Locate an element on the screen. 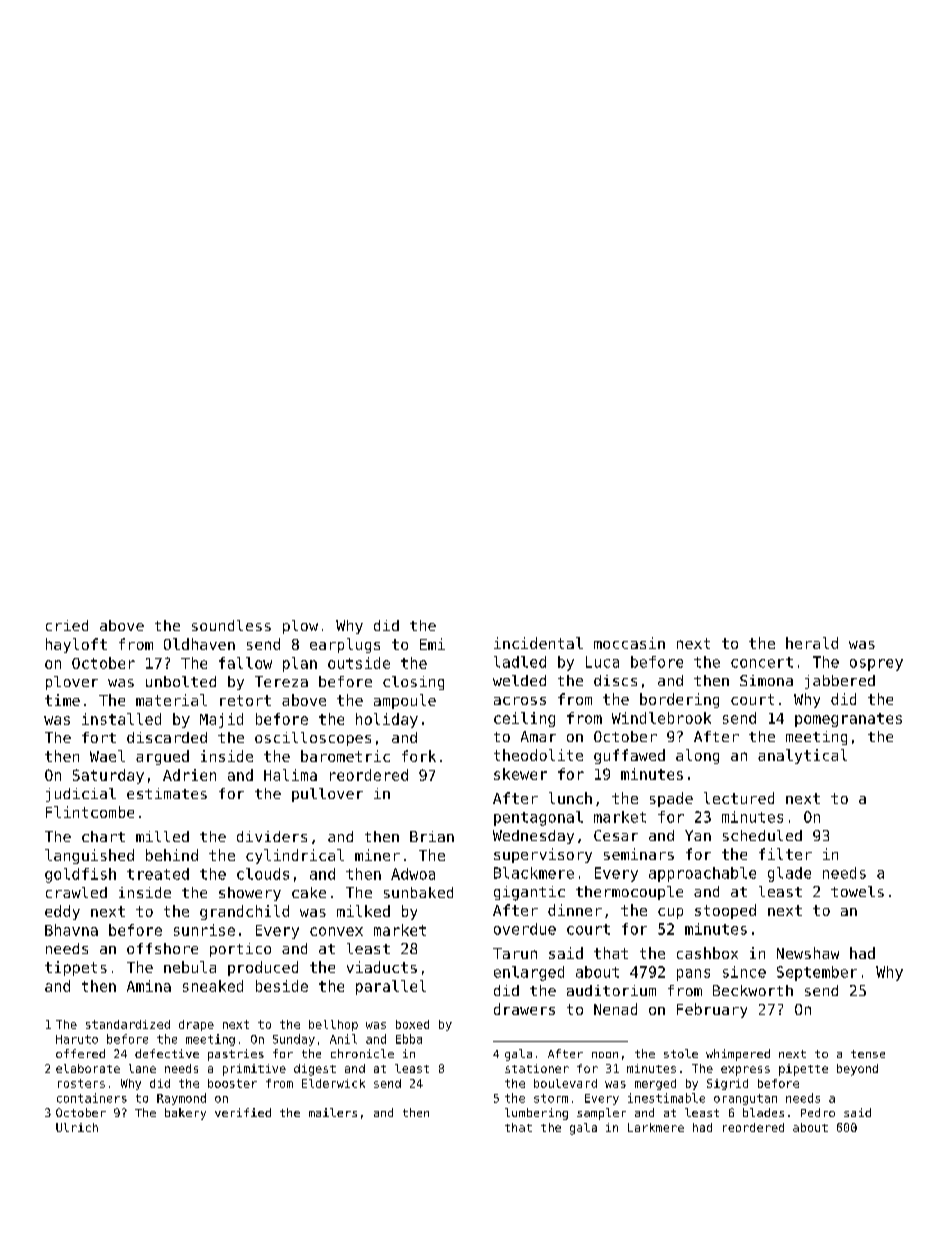 The image size is (952, 1233). sunrise is located at coordinates (204, 930).
